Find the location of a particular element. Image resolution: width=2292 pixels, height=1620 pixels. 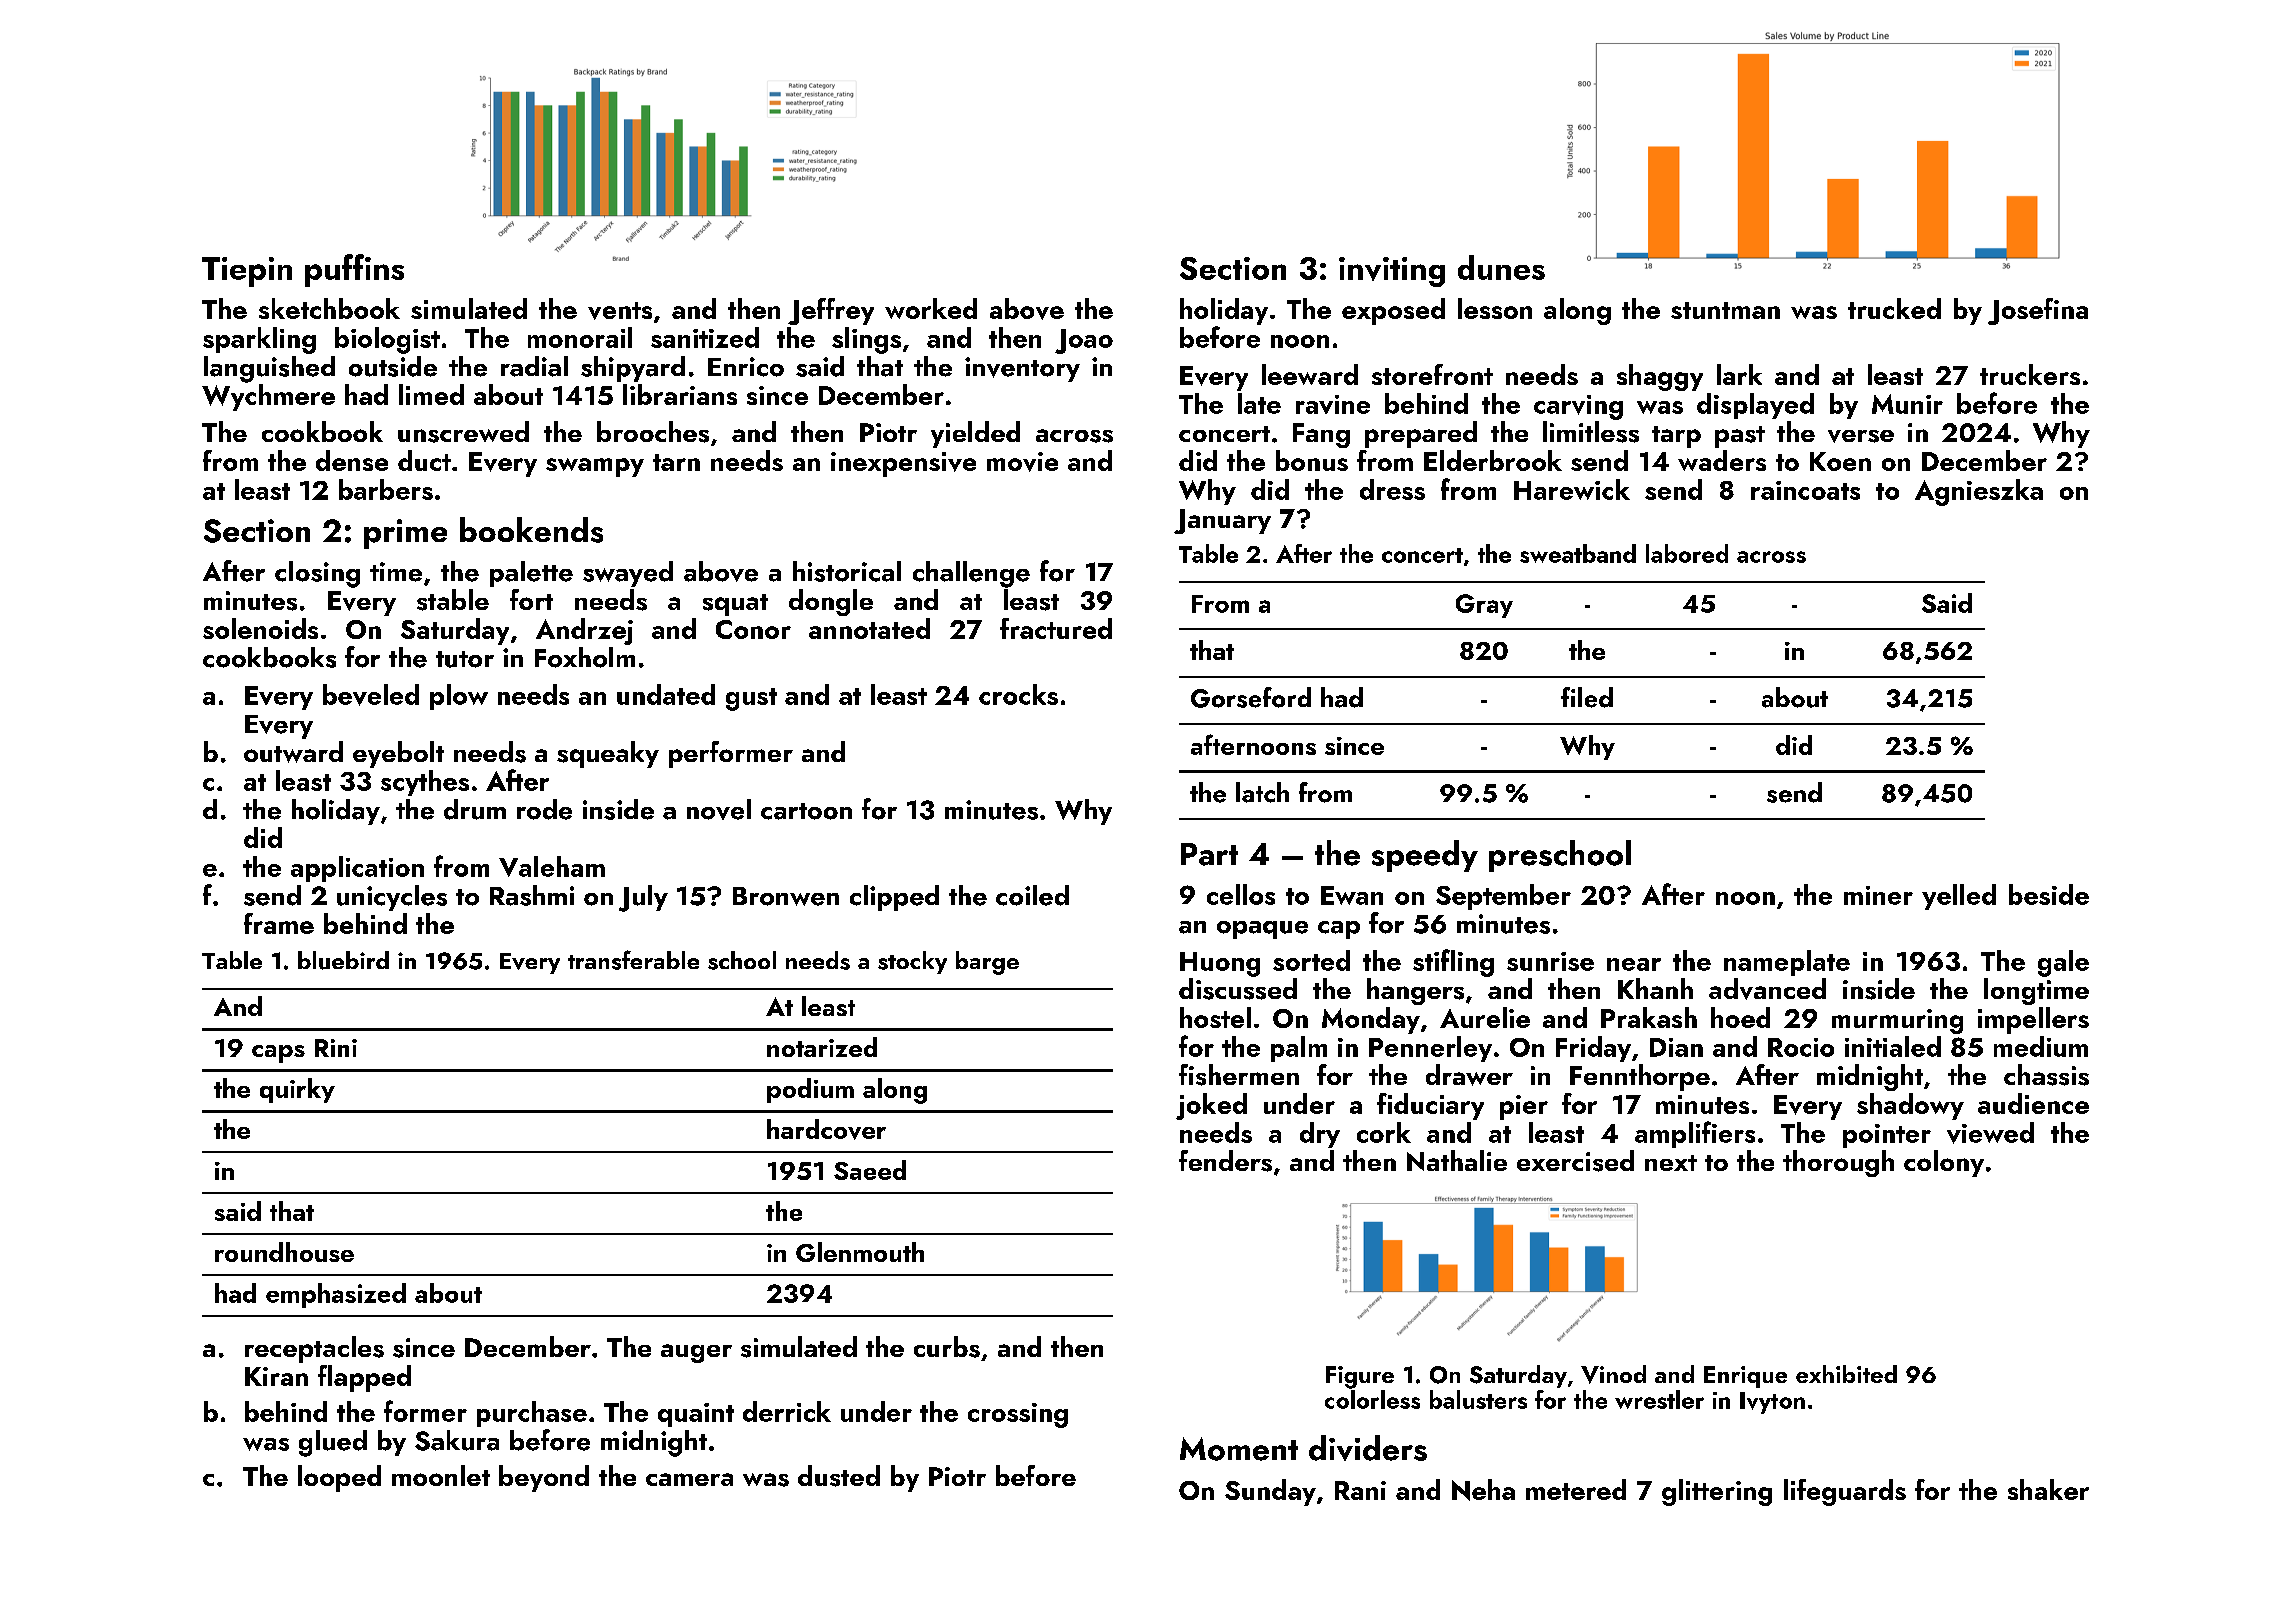

dunes is located at coordinates (1501, 267).
